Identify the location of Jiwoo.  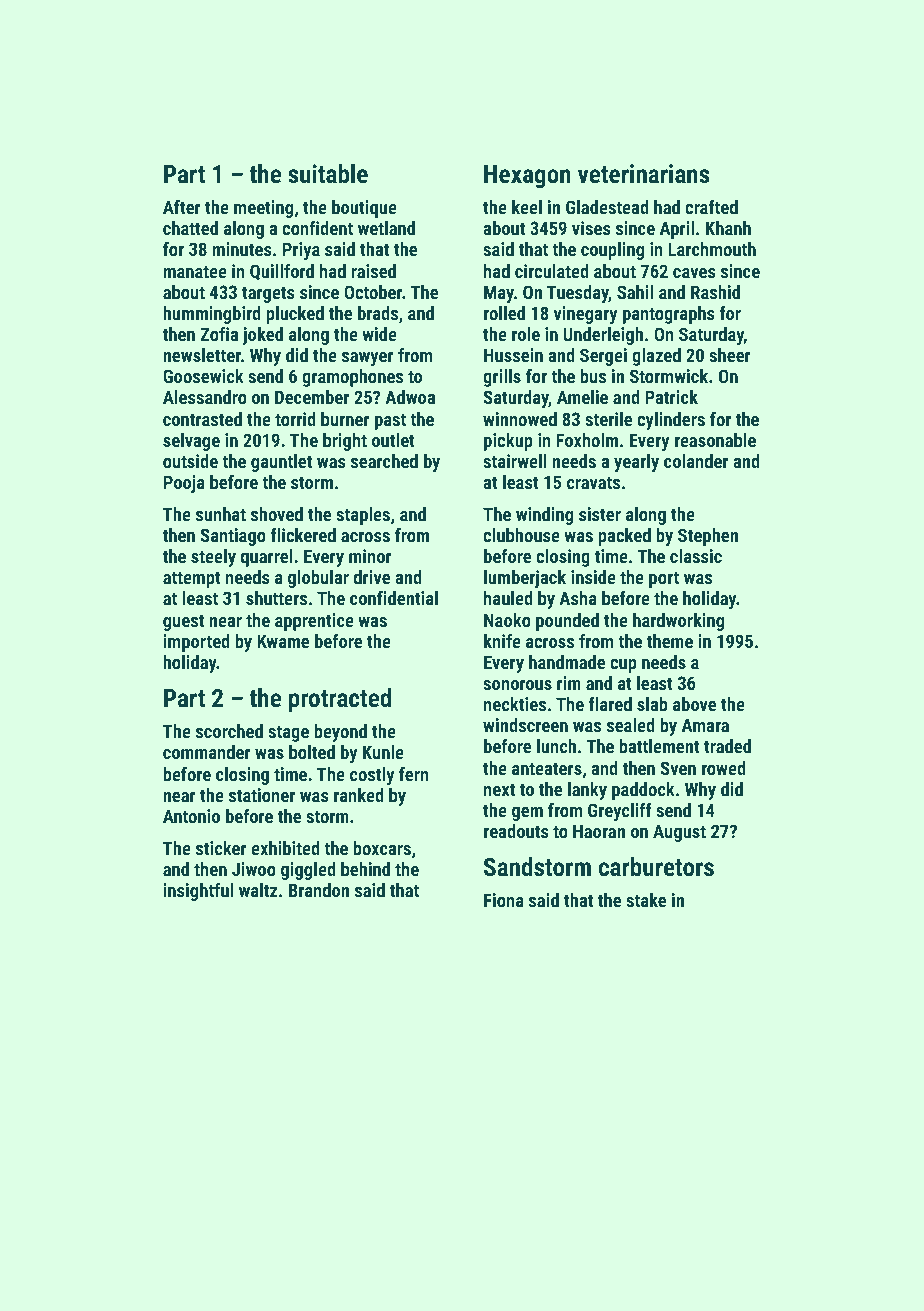
(254, 869).
